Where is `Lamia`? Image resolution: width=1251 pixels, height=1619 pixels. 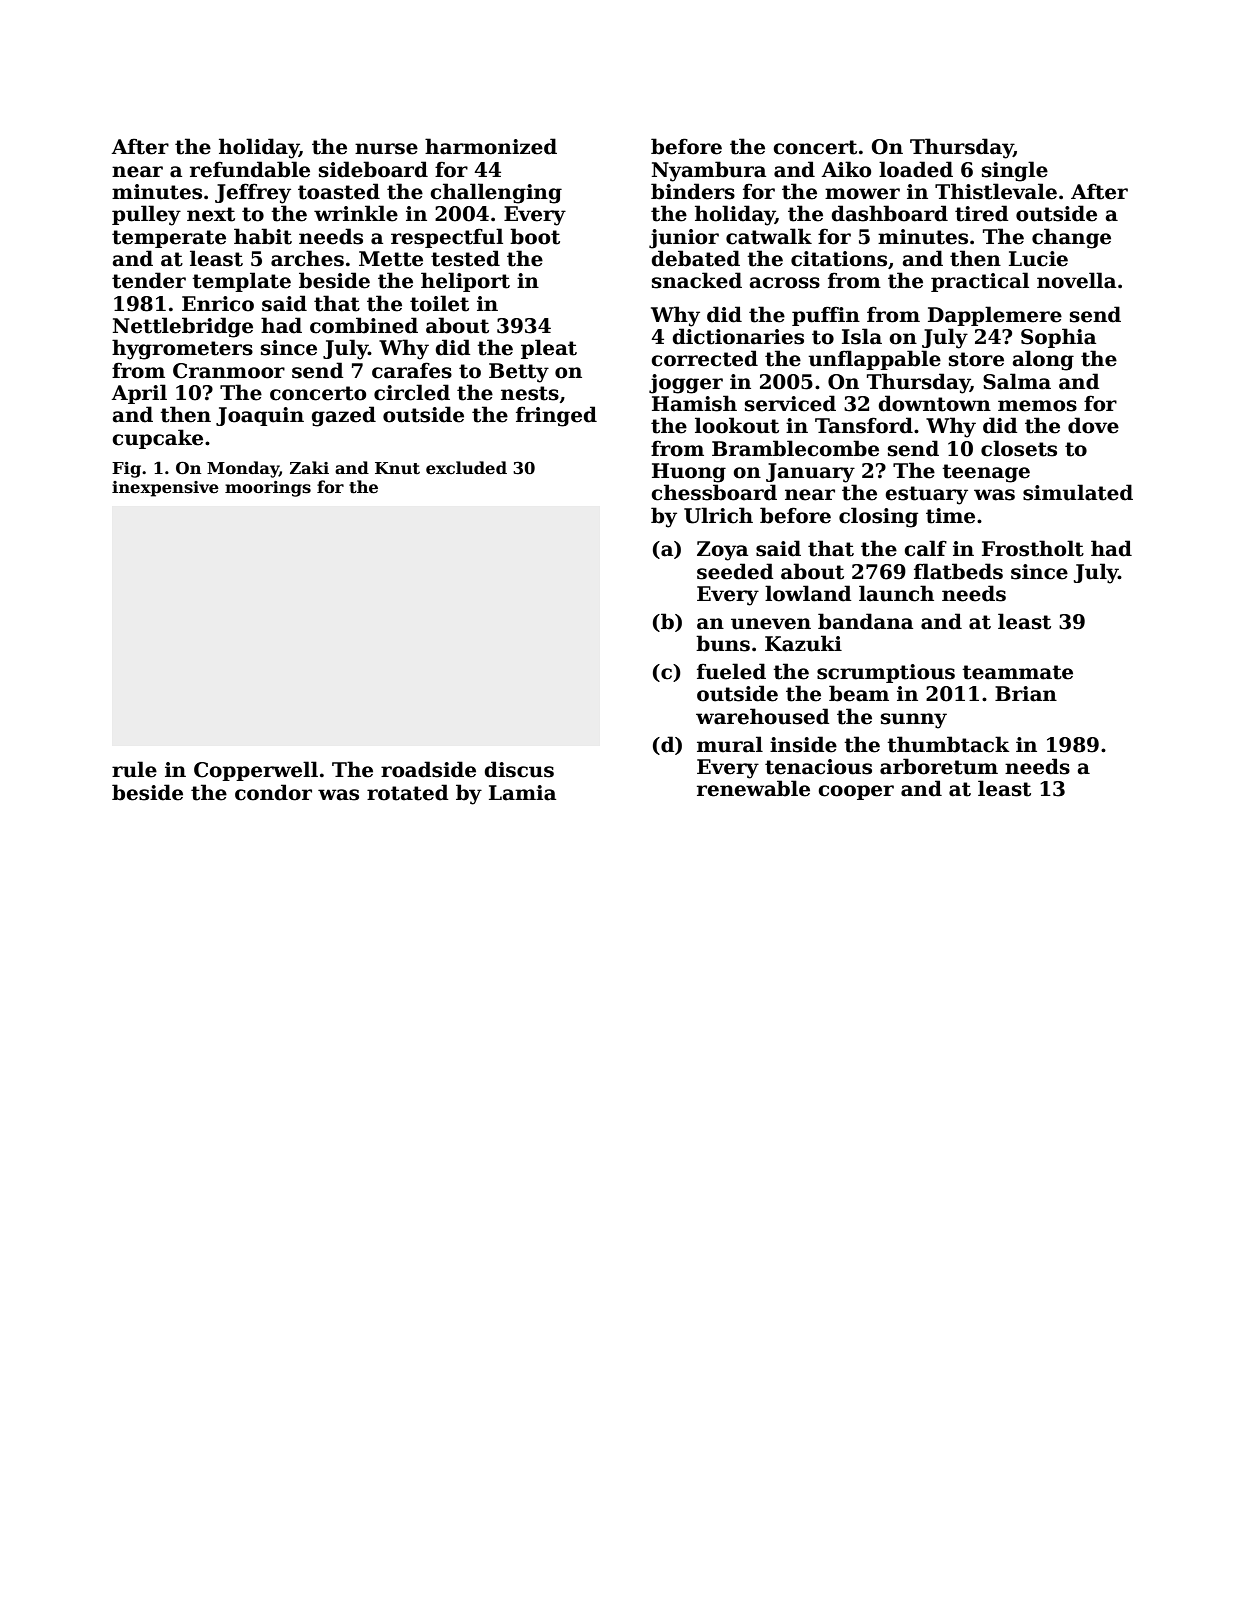
Lamia is located at coordinates (522, 793).
